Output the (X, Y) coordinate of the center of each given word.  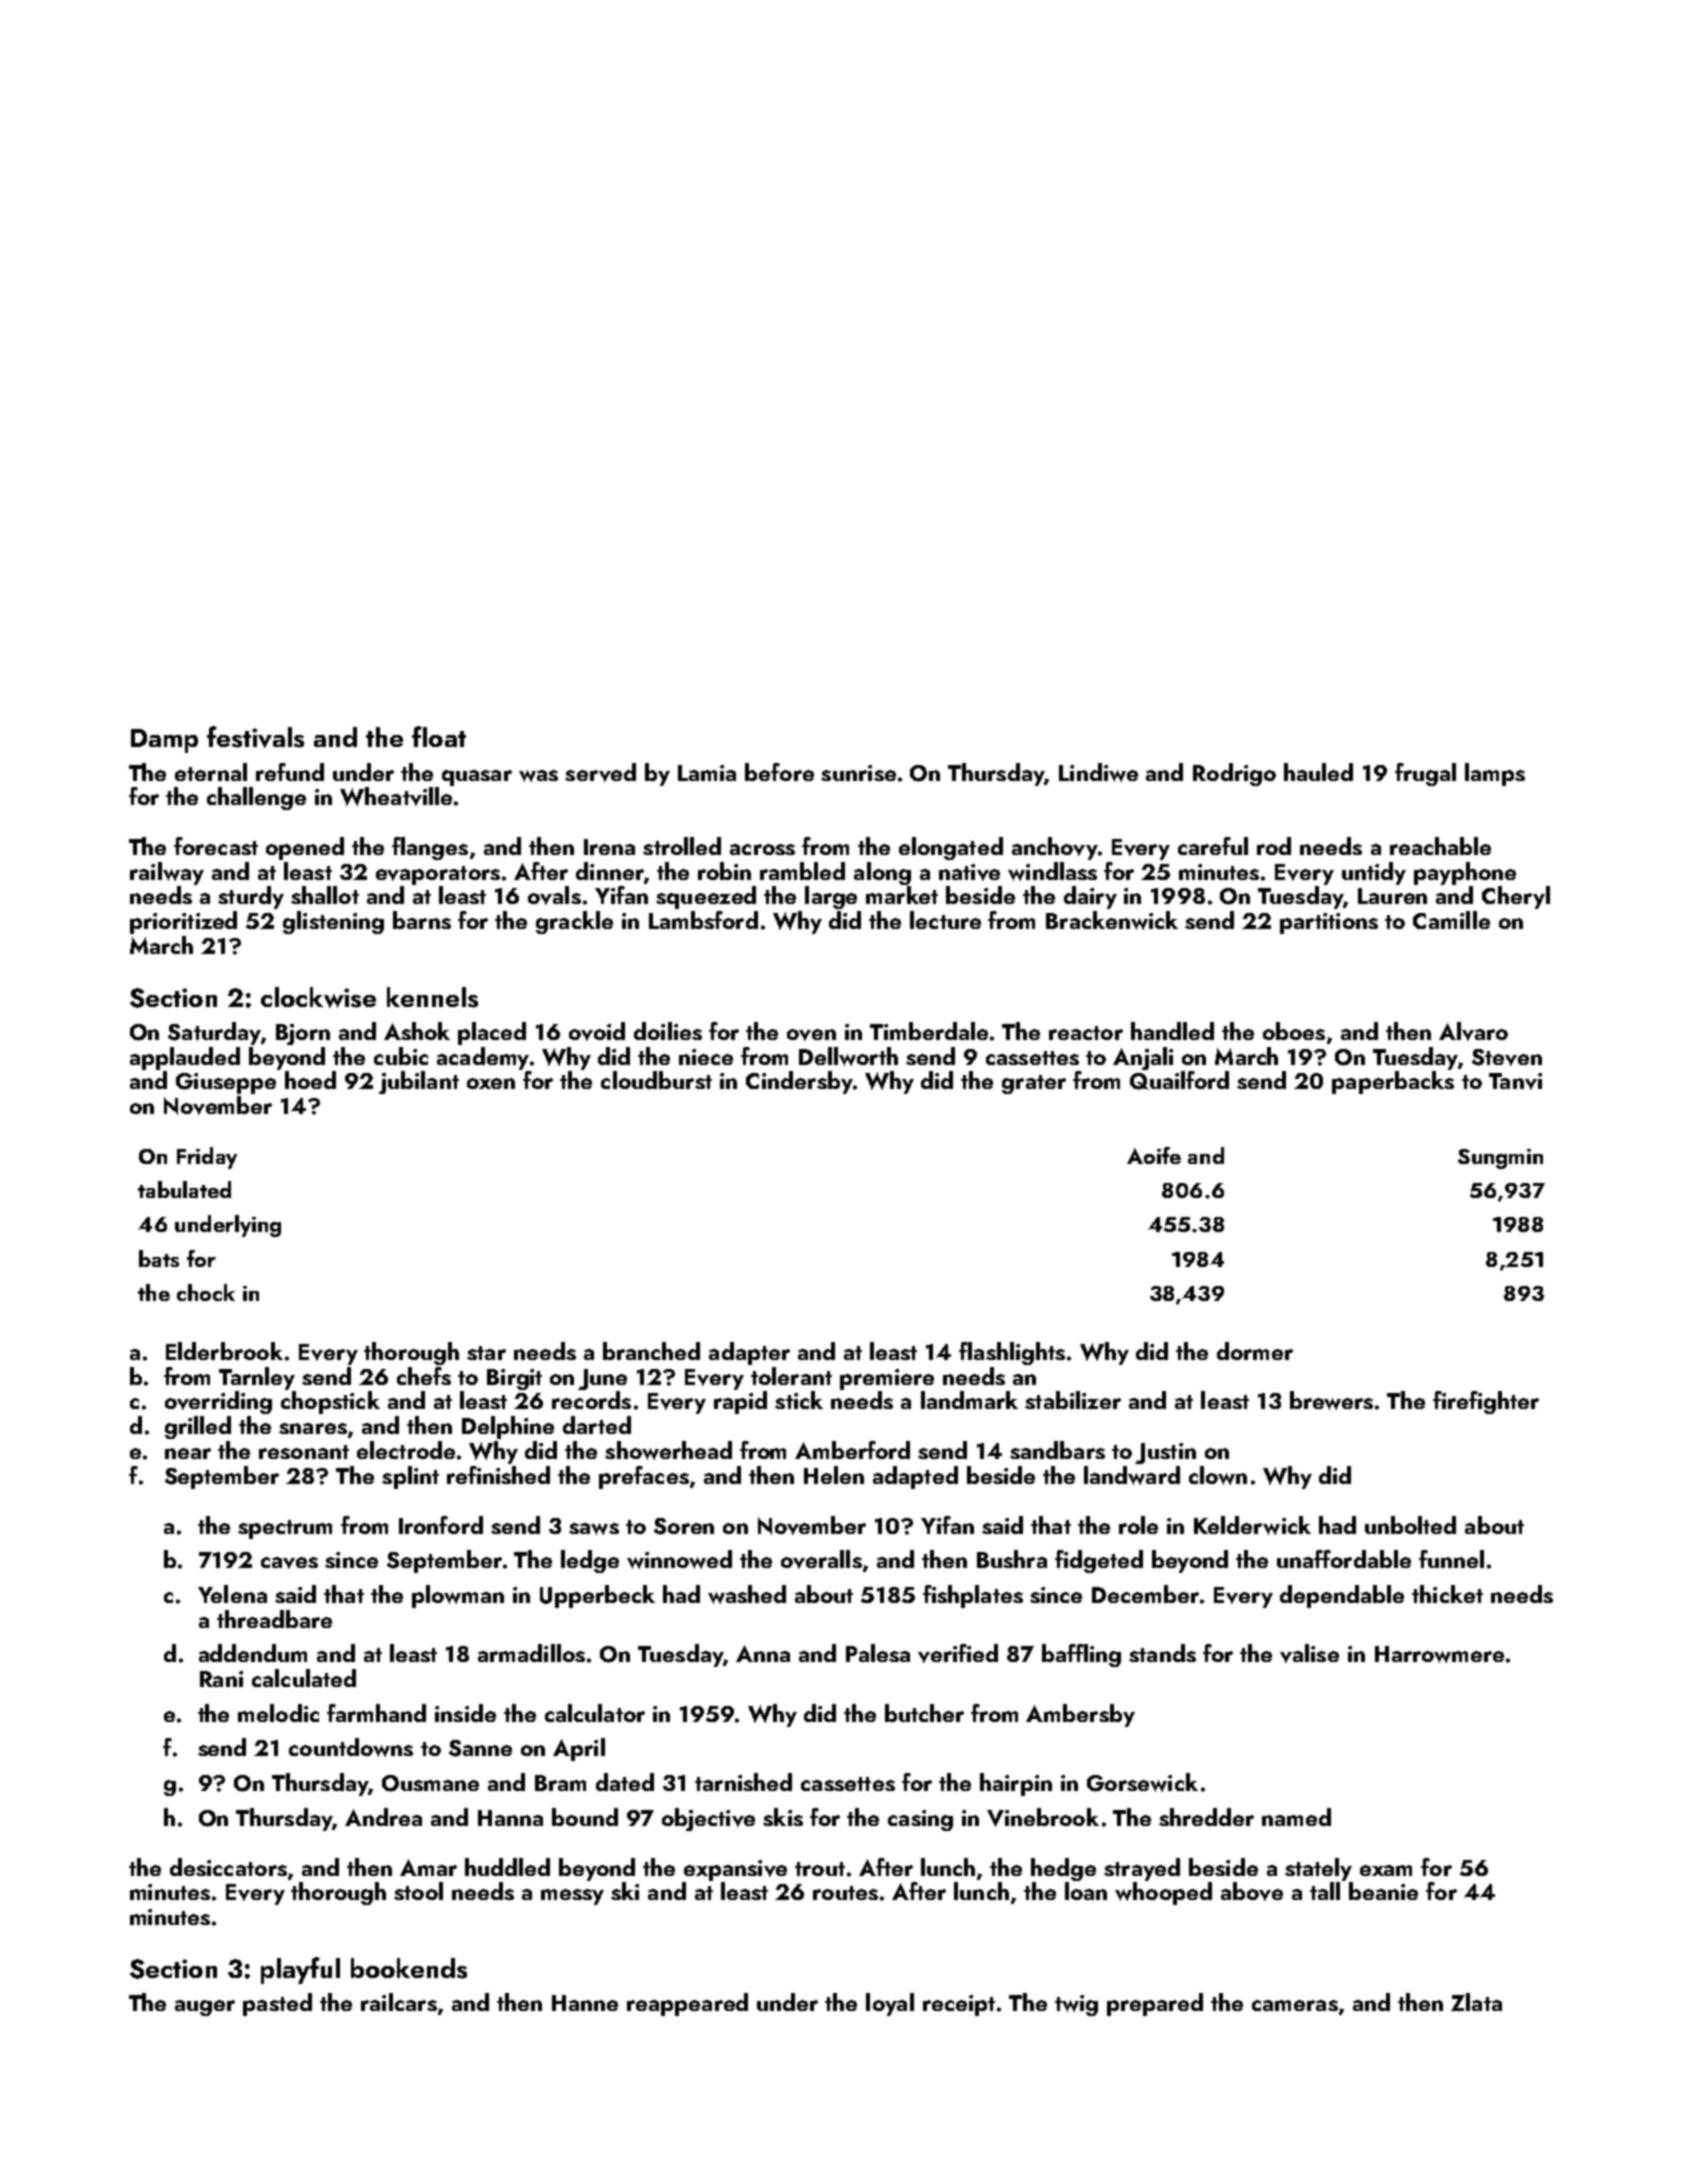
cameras (1295, 2005)
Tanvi (1515, 1081)
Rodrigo (1234, 774)
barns (422, 920)
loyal (890, 2004)
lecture (945, 920)
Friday (207, 1158)
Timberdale (929, 1031)
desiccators (228, 1867)
